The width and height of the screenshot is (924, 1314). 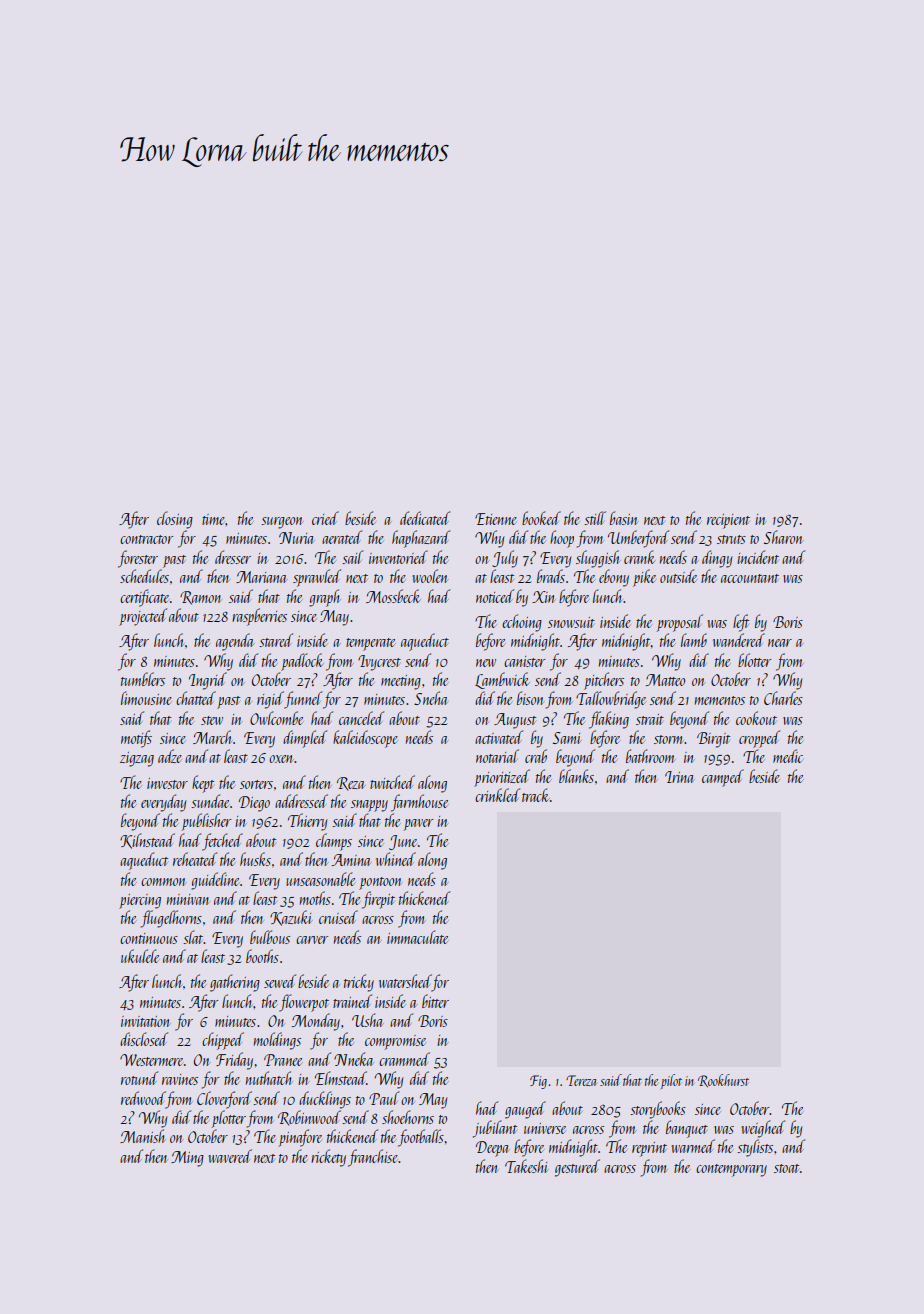 What do you see at coordinates (417, 937) in the screenshot?
I see `immaculate` at bounding box center [417, 937].
